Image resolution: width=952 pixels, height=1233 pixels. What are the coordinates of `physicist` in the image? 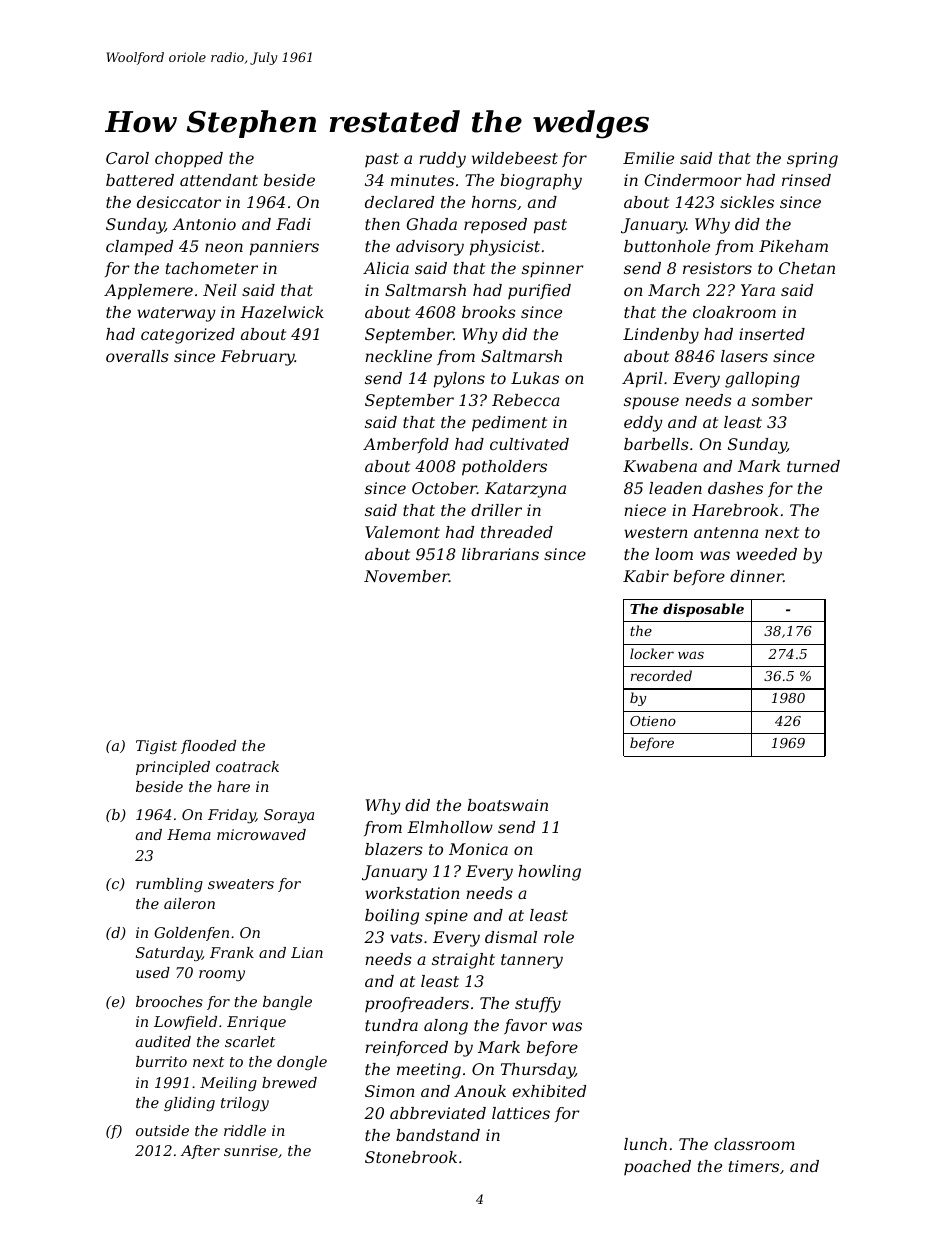 It's located at (505, 248).
